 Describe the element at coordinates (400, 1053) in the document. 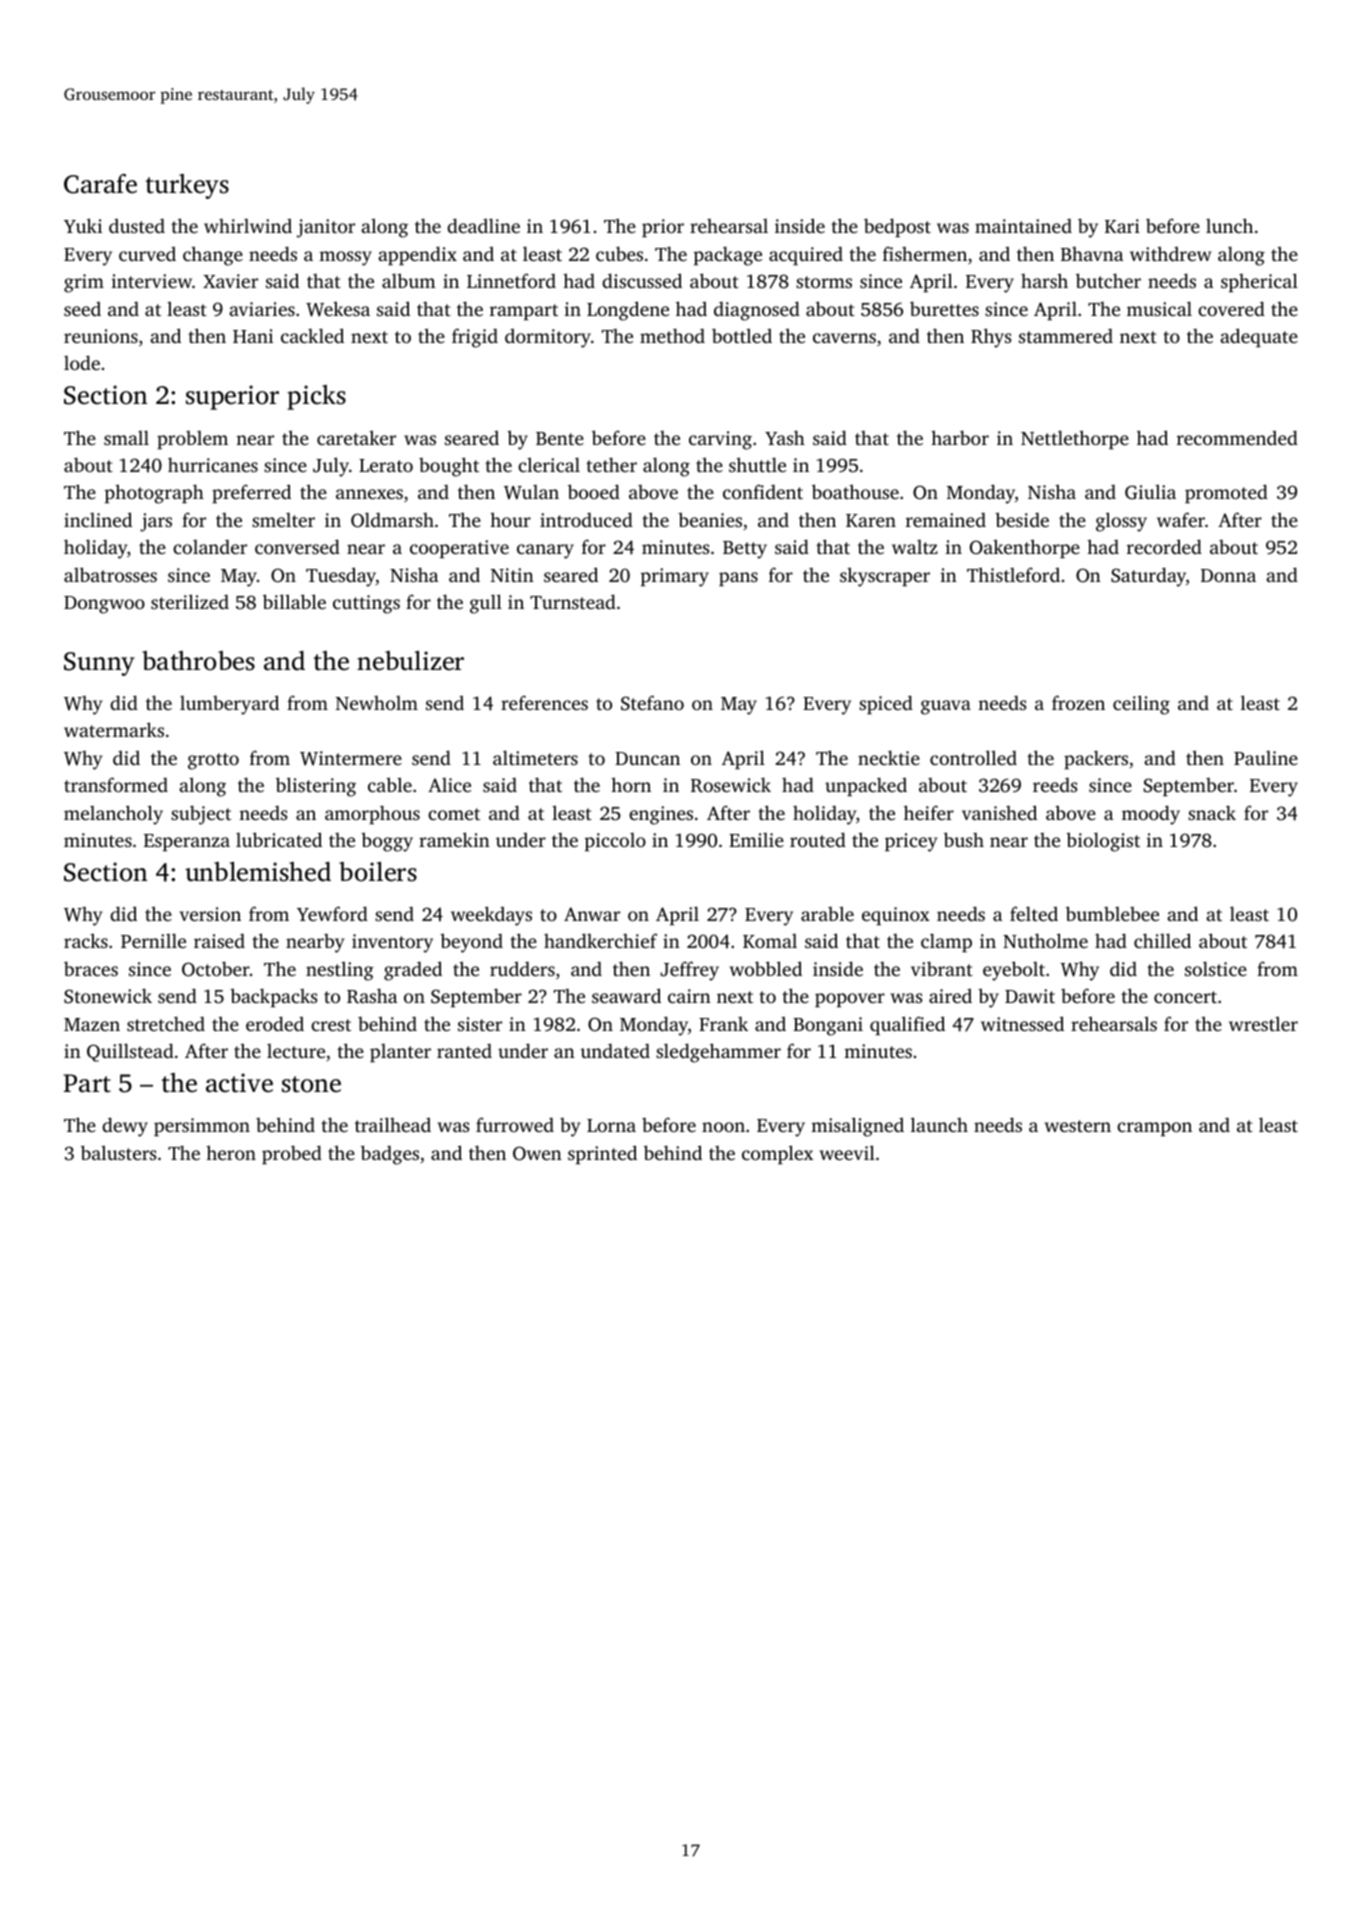

I see `planter` at that location.
